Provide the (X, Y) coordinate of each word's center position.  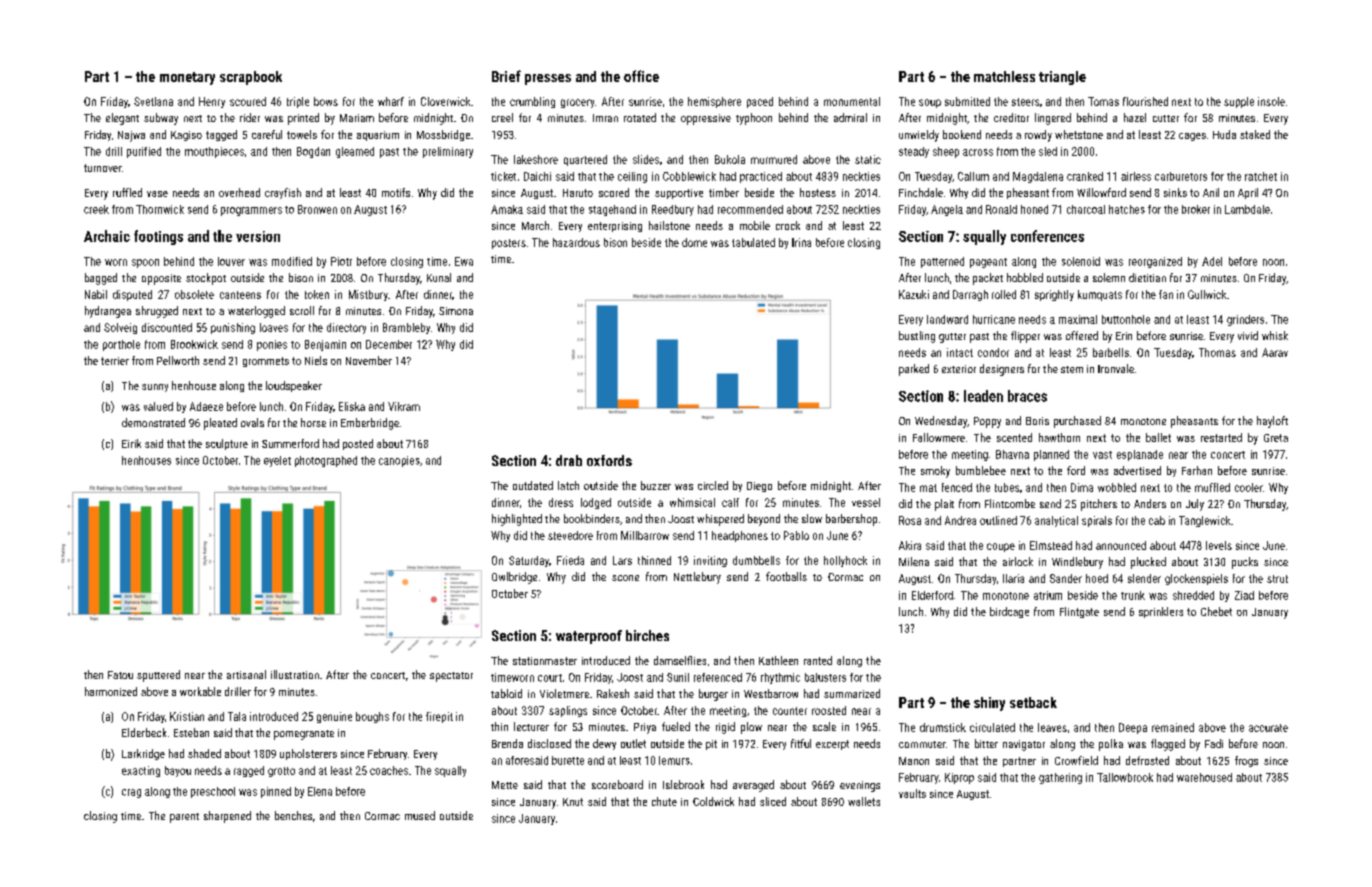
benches (293, 815)
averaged (753, 786)
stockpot (206, 279)
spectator (451, 677)
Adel (1212, 261)
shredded (1193, 595)
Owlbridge (514, 578)
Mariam (357, 118)
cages (1192, 137)
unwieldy (919, 136)
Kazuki (914, 294)
